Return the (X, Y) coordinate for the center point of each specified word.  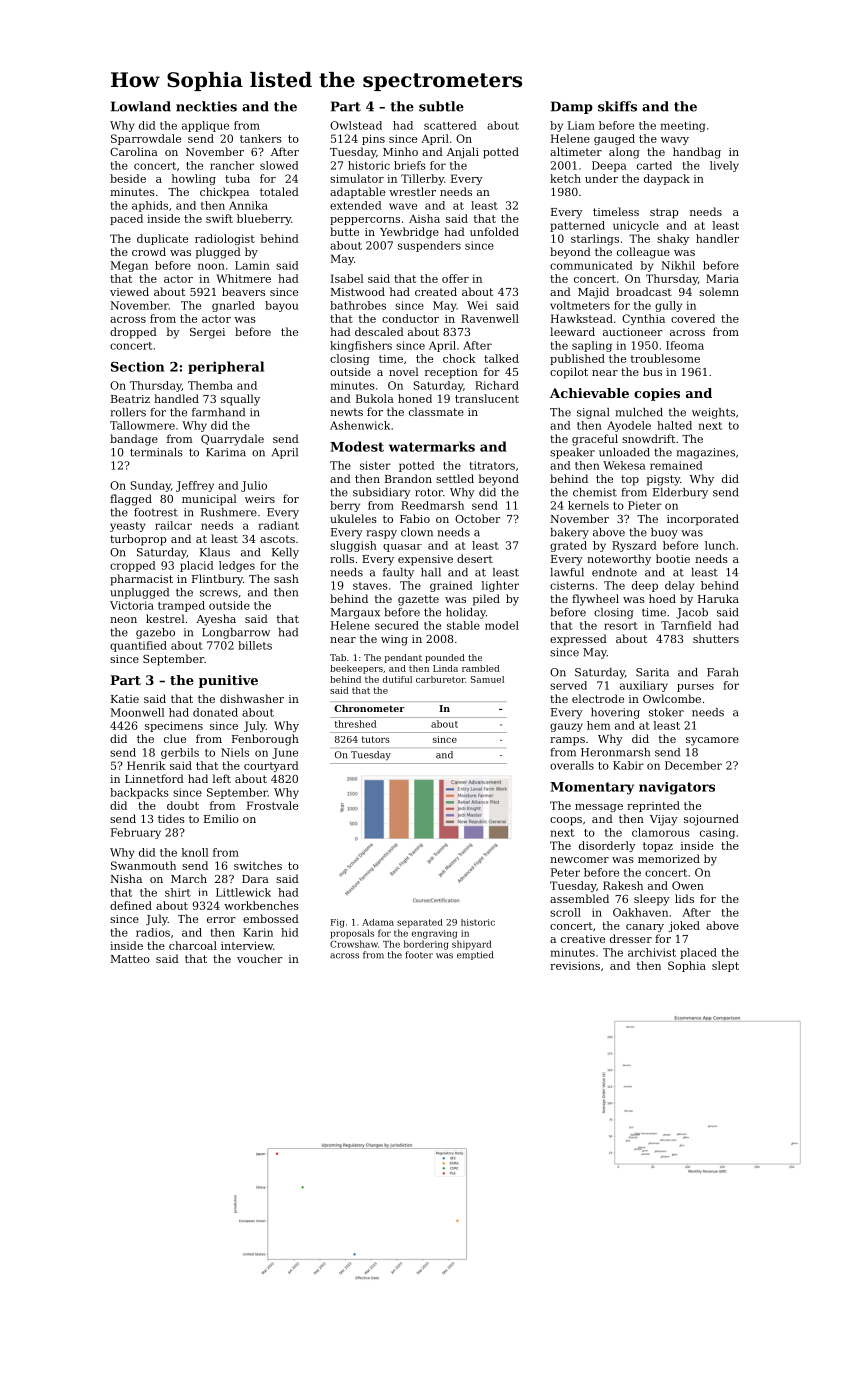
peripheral (226, 367)
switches (258, 865)
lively (724, 166)
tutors (376, 739)
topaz (658, 847)
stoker (666, 712)
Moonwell (137, 712)
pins (373, 139)
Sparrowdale (146, 139)
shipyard (472, 945)
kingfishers (361, 346)
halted (674, 425)
